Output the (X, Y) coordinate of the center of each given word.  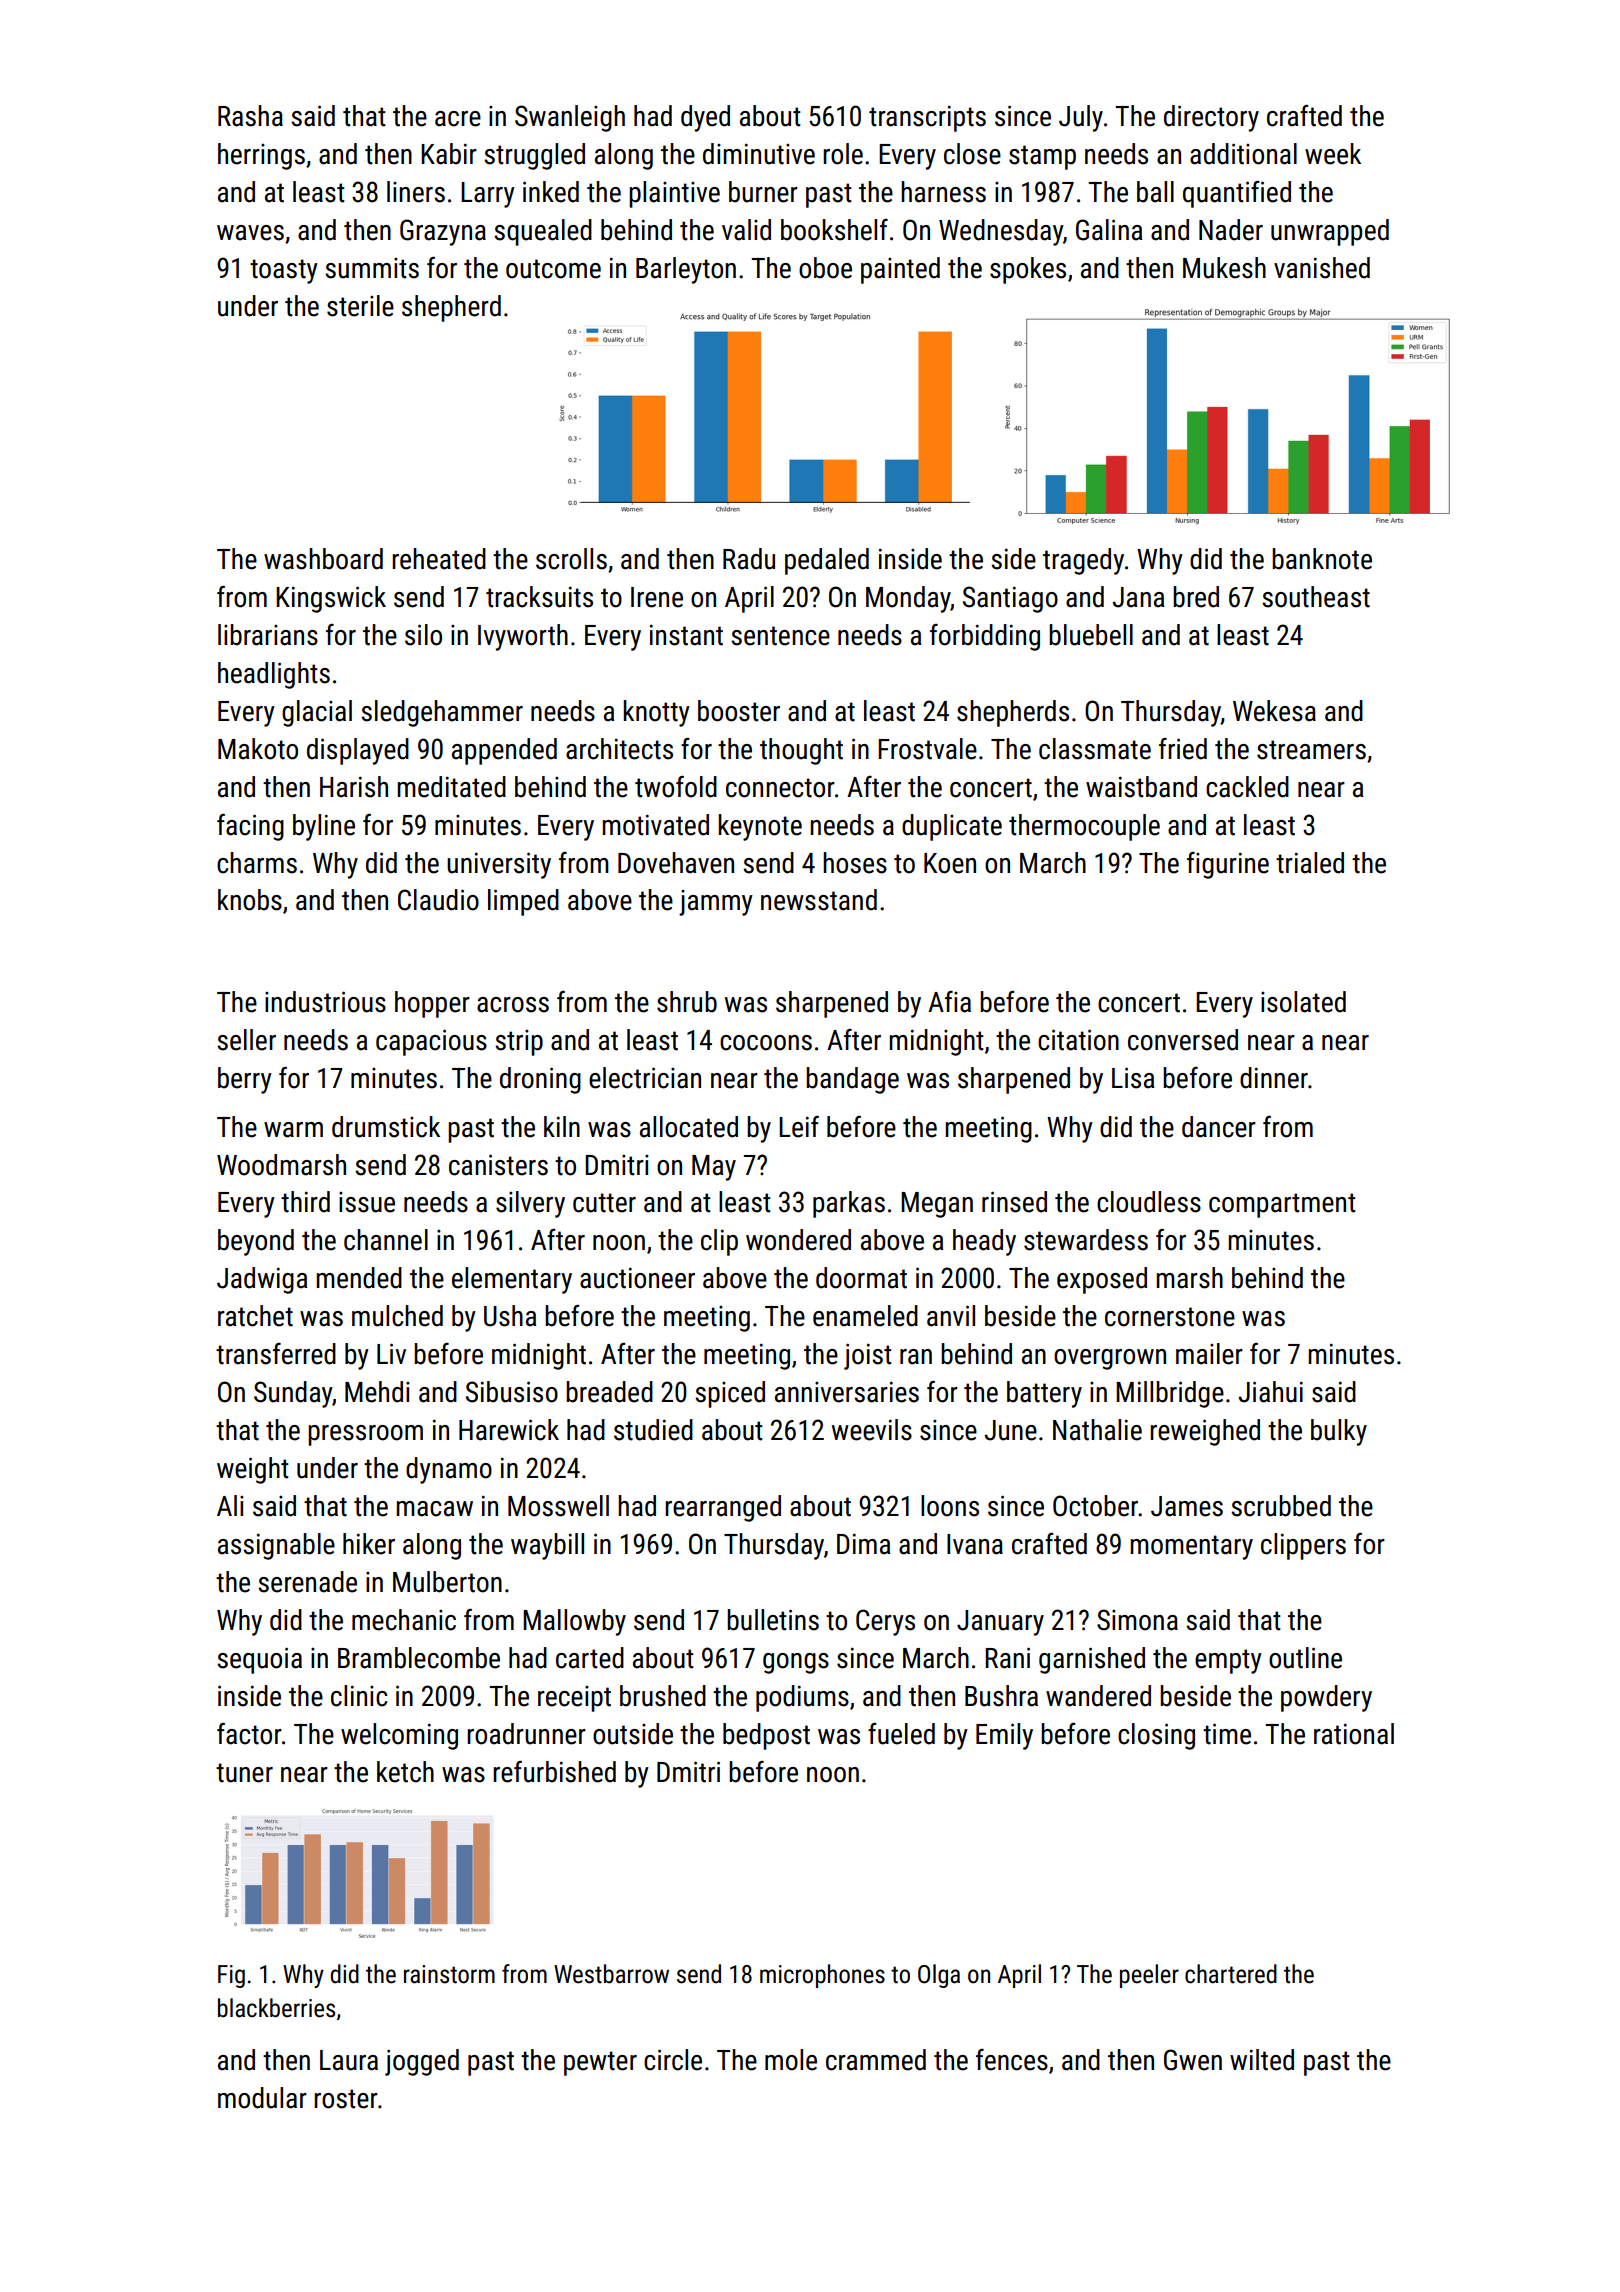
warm (293, 1130)
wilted (1262, 2060)
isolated (1303, 1002)
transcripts (927, 118)
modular (262, 2098)
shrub (687, 1002)
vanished (1322, 268)
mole (791, 2060)
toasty (284, 271)
